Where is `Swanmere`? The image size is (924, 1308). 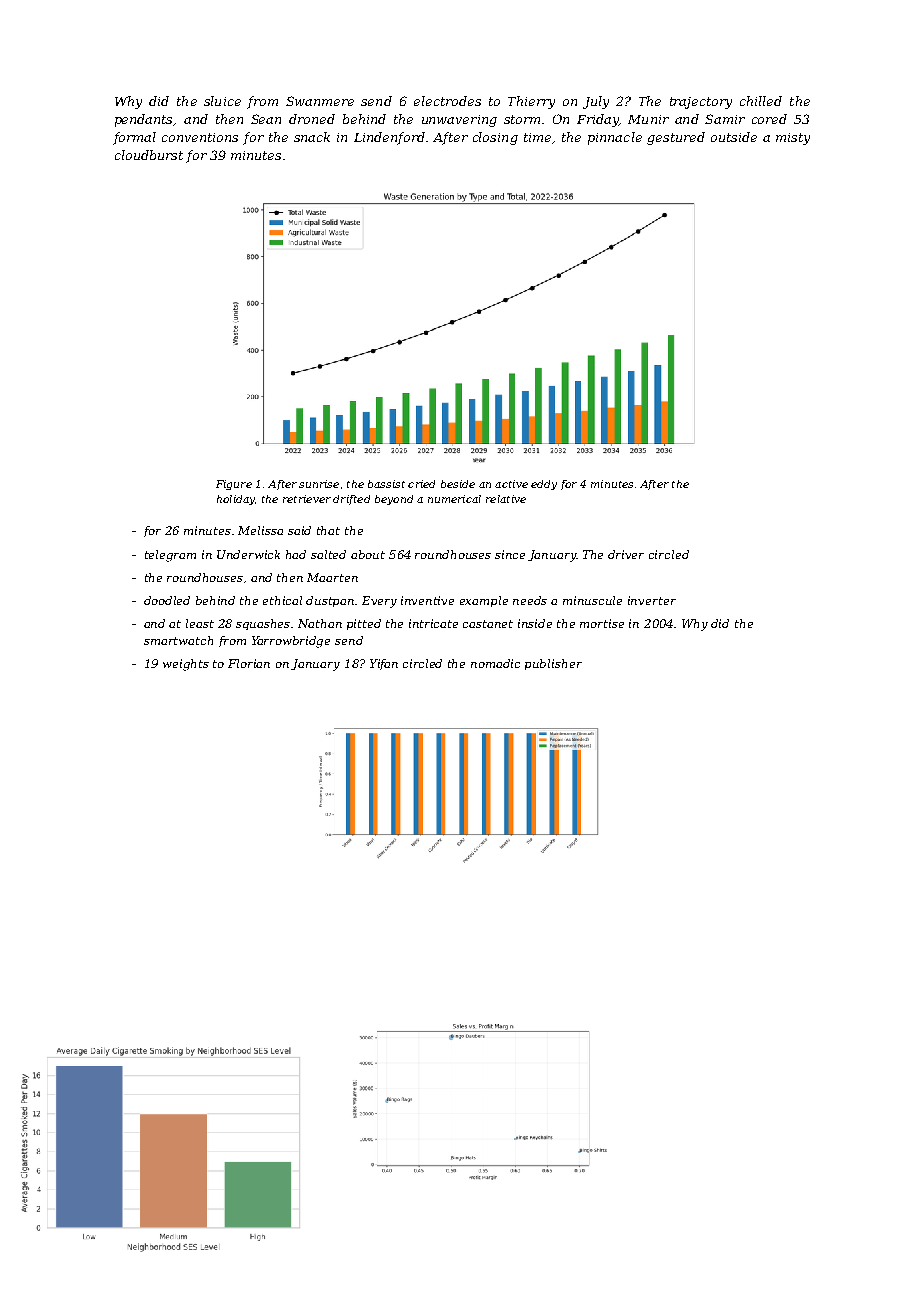
Swanmere is located at coordinates (320, 101).
